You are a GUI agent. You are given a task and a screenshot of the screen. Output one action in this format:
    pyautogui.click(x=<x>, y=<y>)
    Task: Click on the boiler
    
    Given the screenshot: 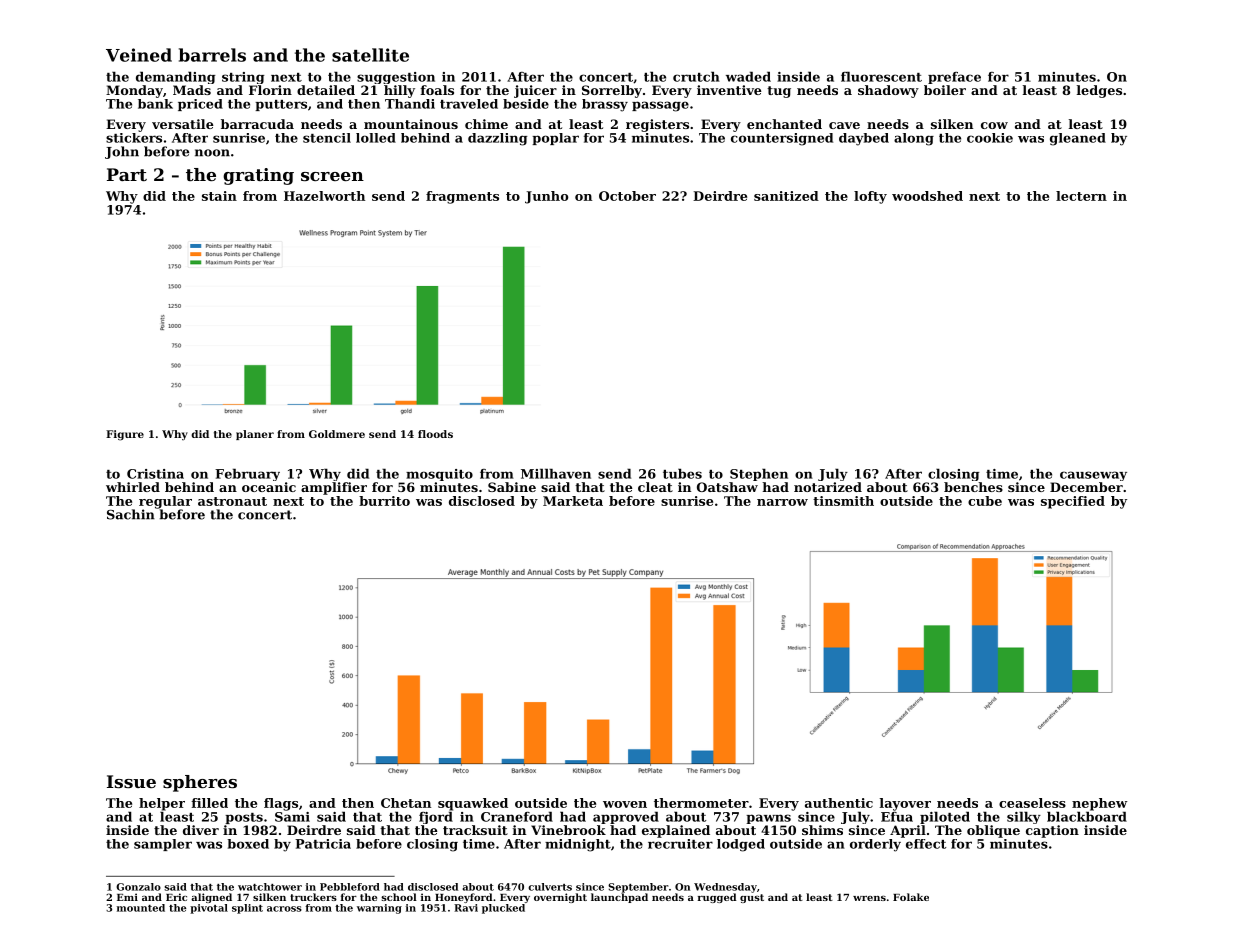 What is the action you would take?
    pyautogui.click(x=945, y=90)
